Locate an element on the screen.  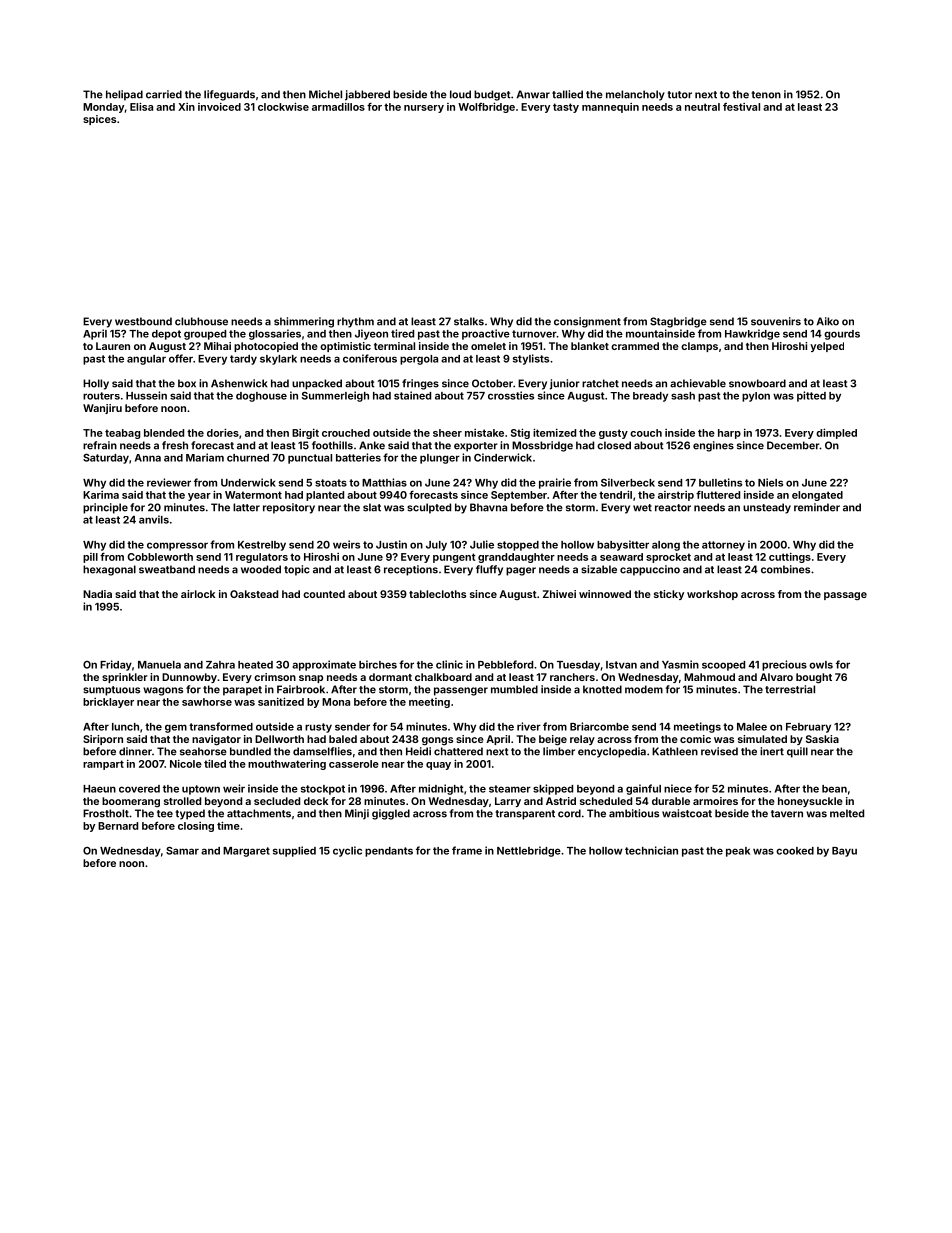
Aiko is located at coordinates (828, 321).
